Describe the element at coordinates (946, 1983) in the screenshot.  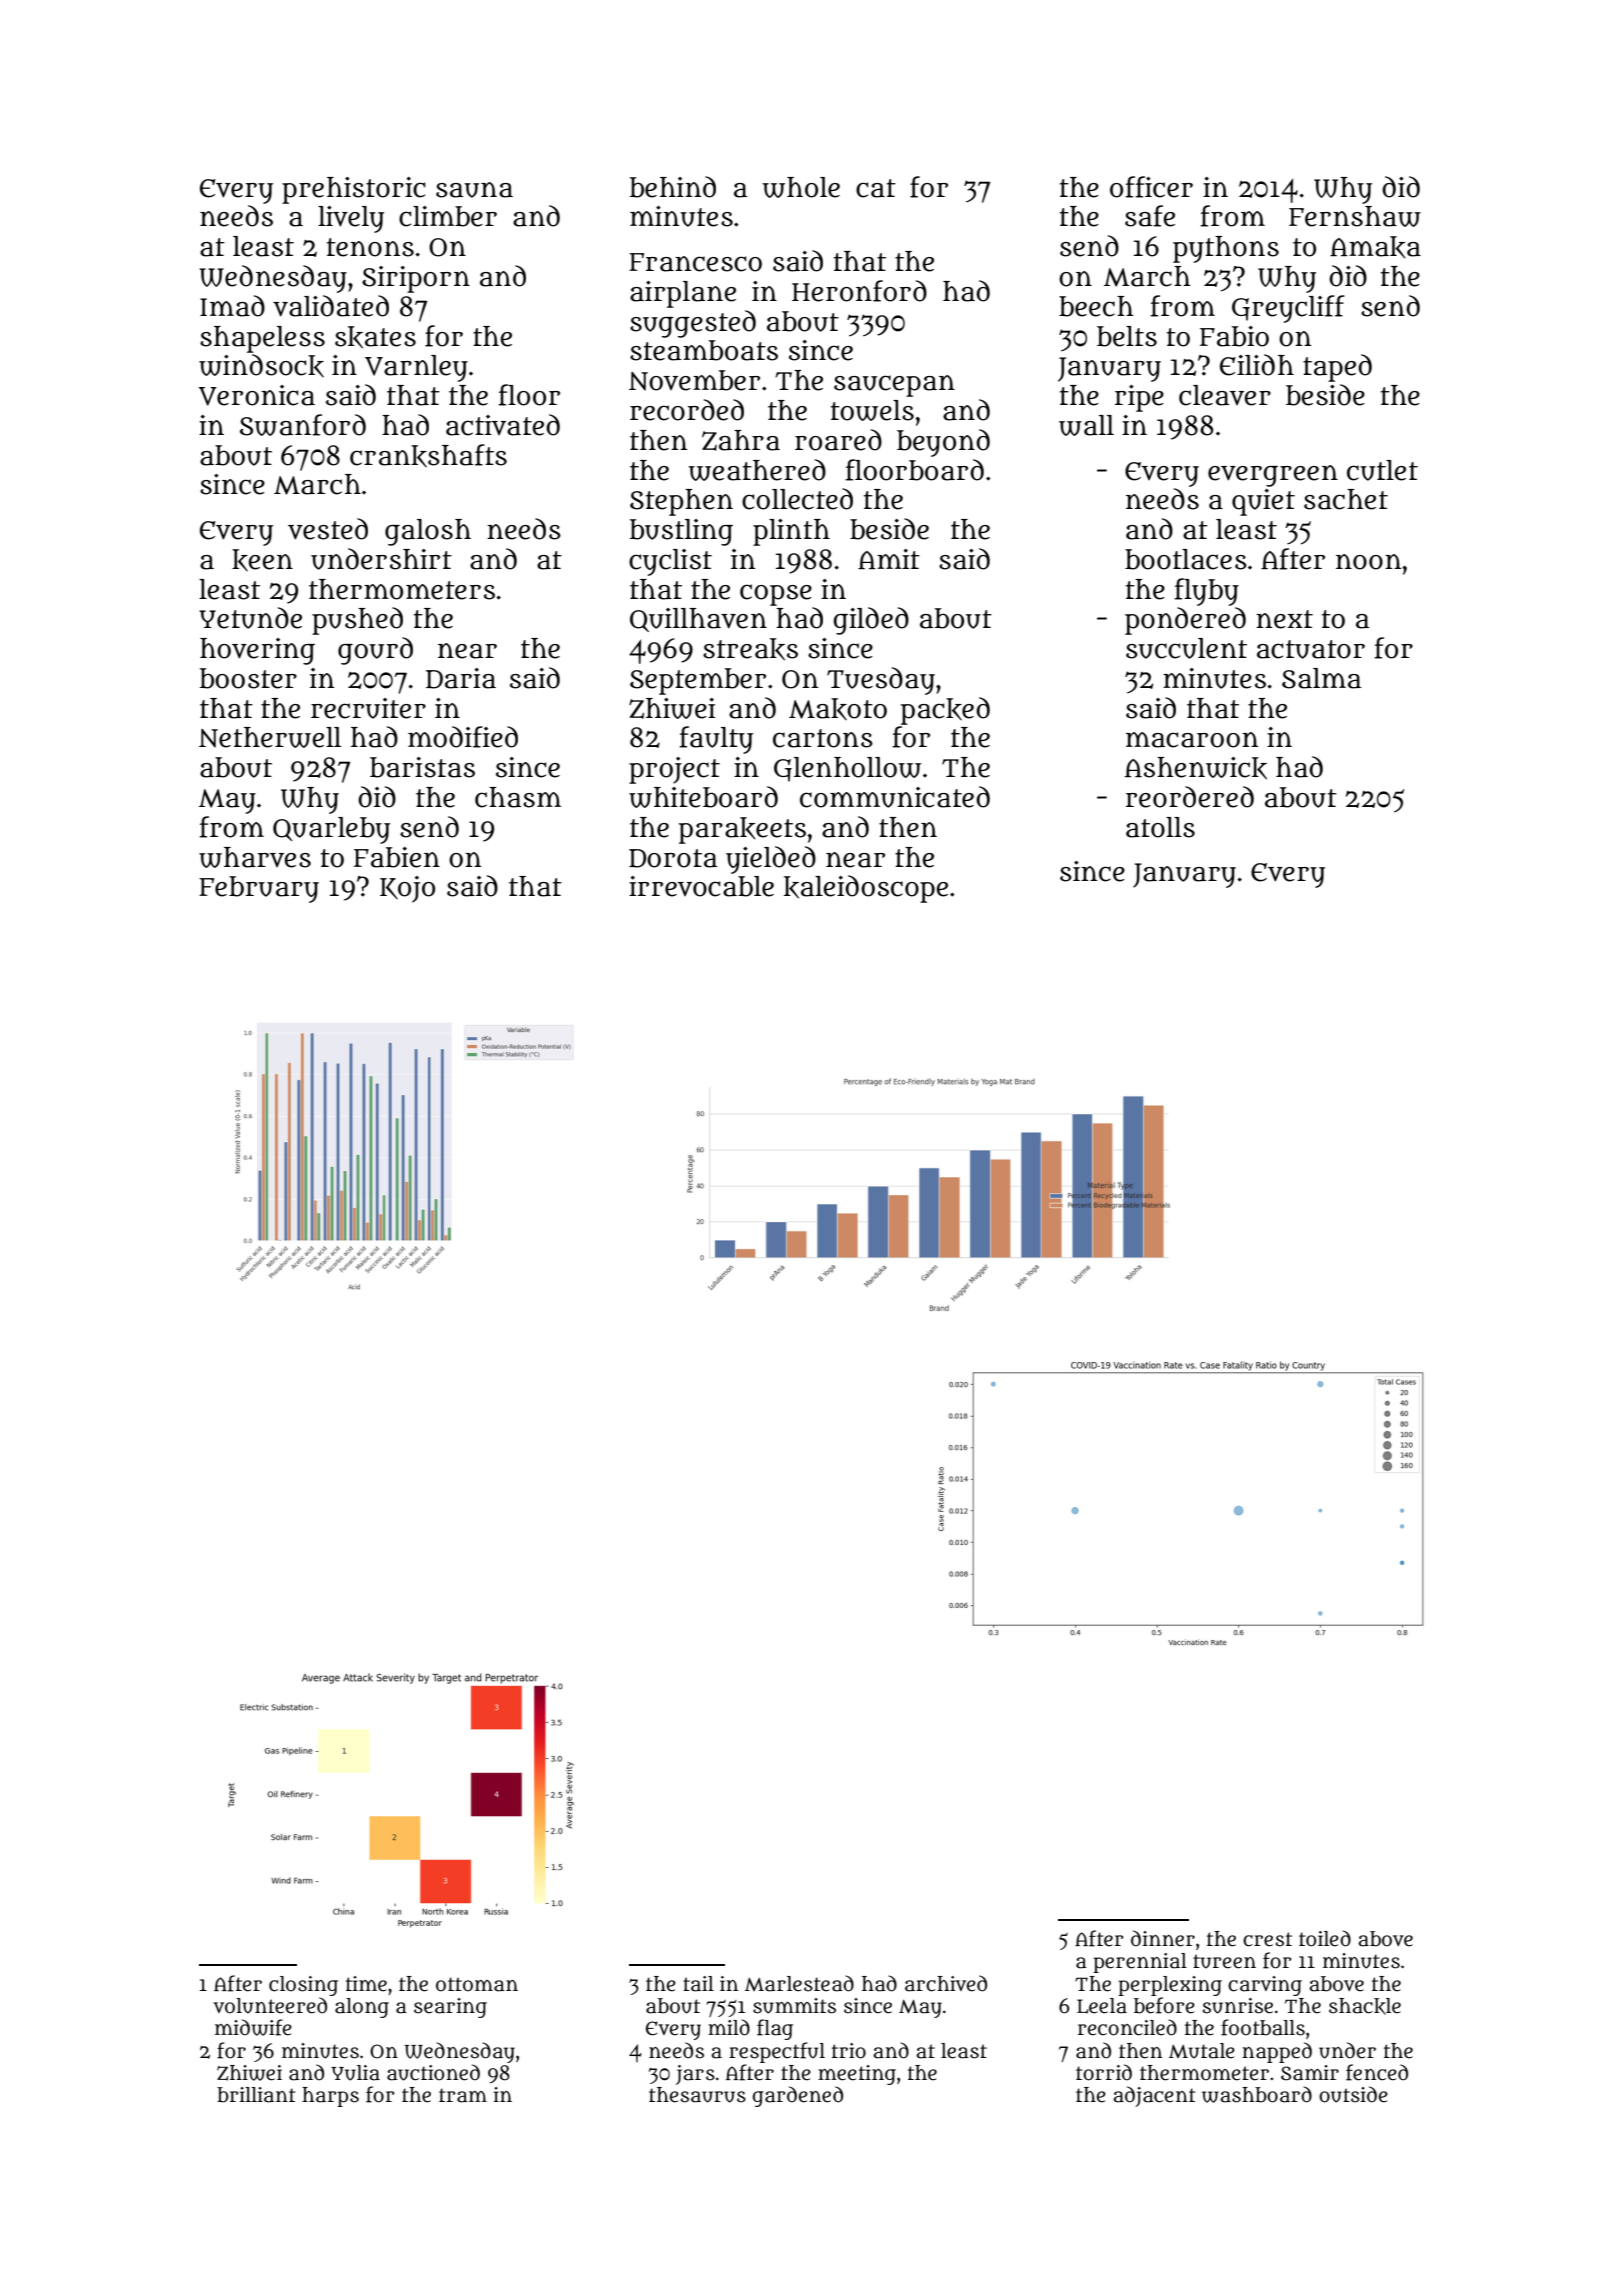
I see `archived` at that location.
